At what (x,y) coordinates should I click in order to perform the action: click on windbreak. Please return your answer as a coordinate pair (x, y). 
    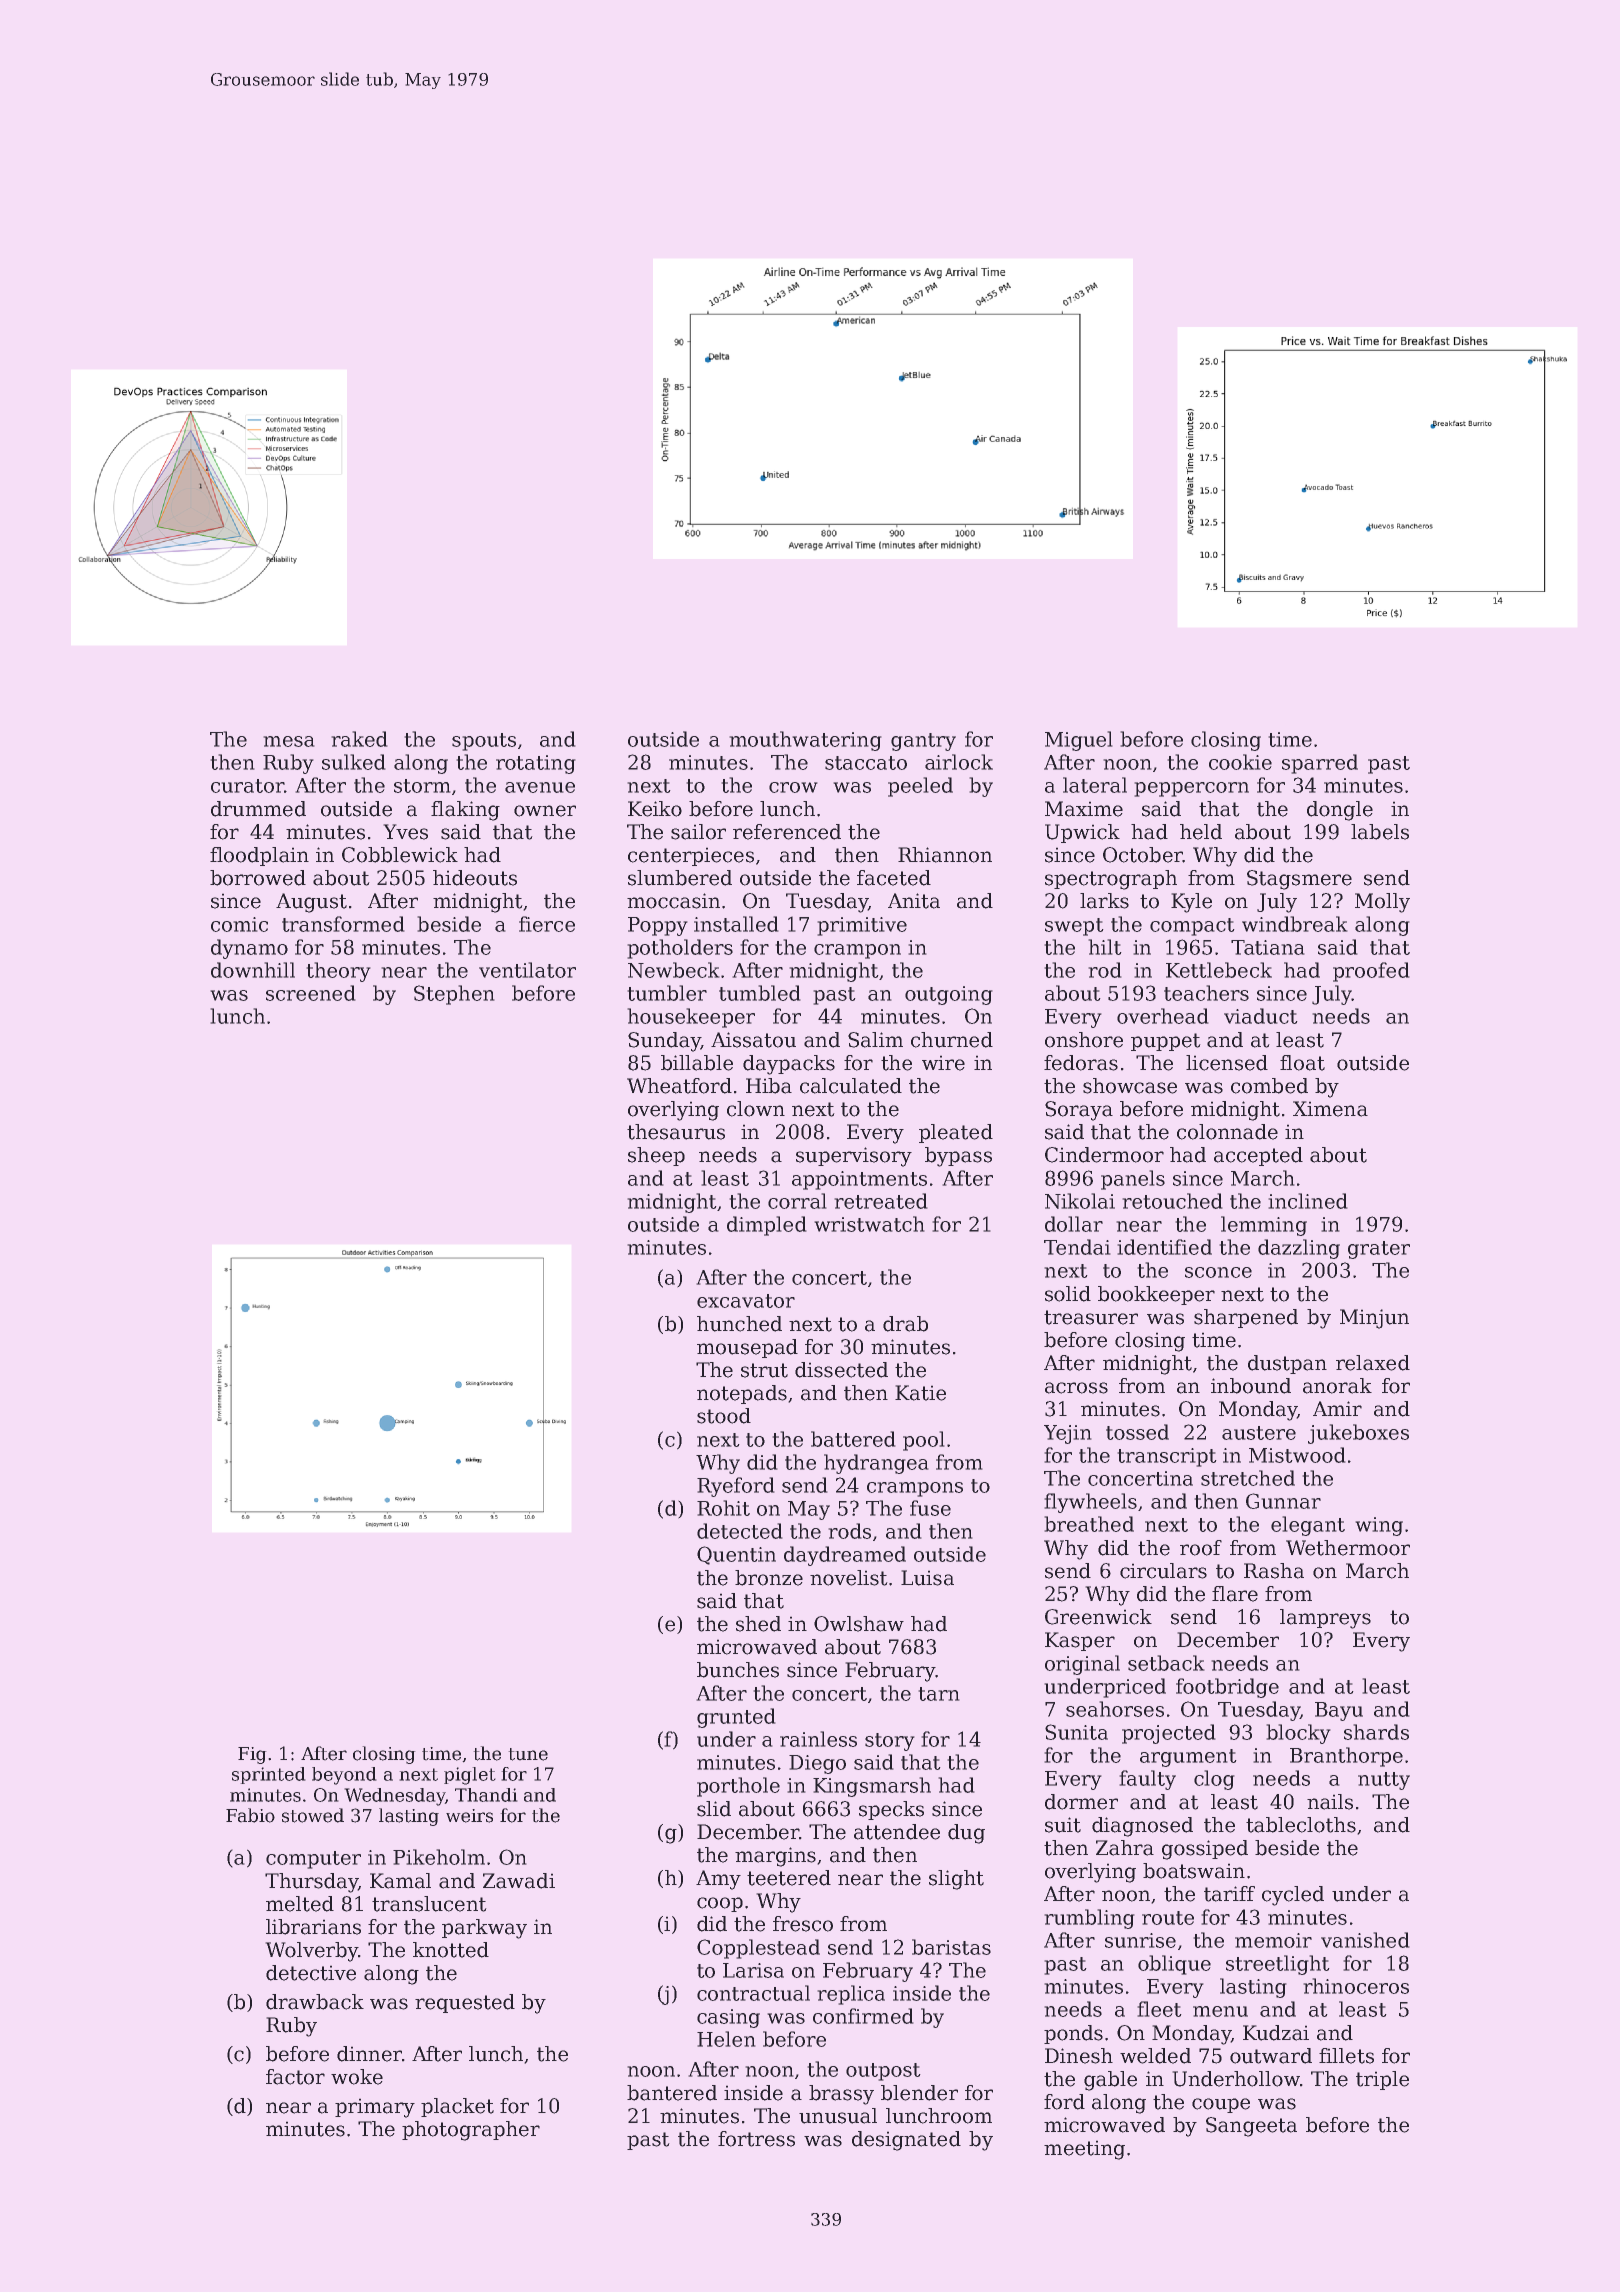
    Looking at the image, I should click on (1295, 924).
